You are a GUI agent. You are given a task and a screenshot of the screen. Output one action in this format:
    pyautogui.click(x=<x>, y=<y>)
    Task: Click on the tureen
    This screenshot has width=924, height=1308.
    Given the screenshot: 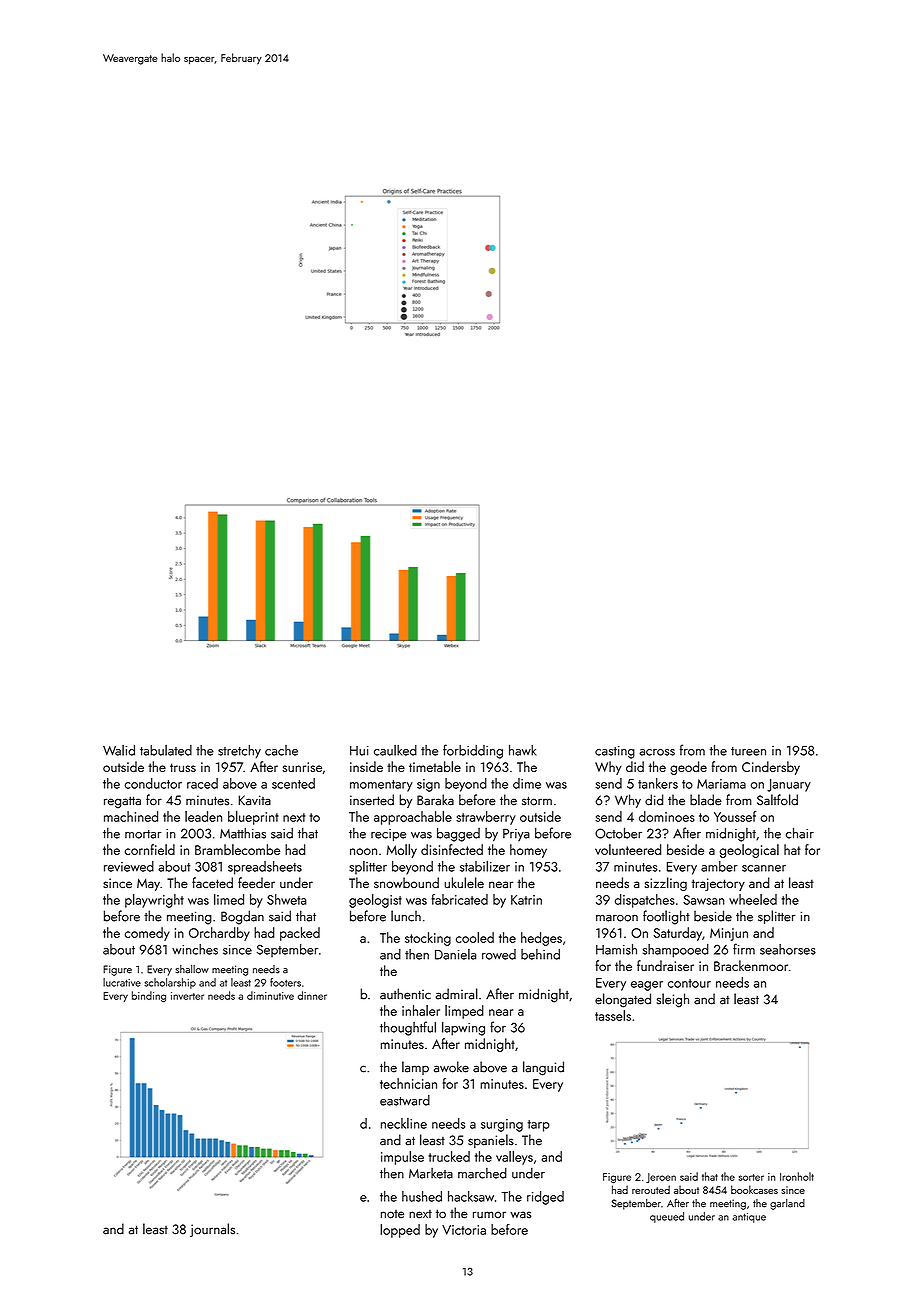 What is the action you would take?
    pyautogui.click(x=748, y=751)
